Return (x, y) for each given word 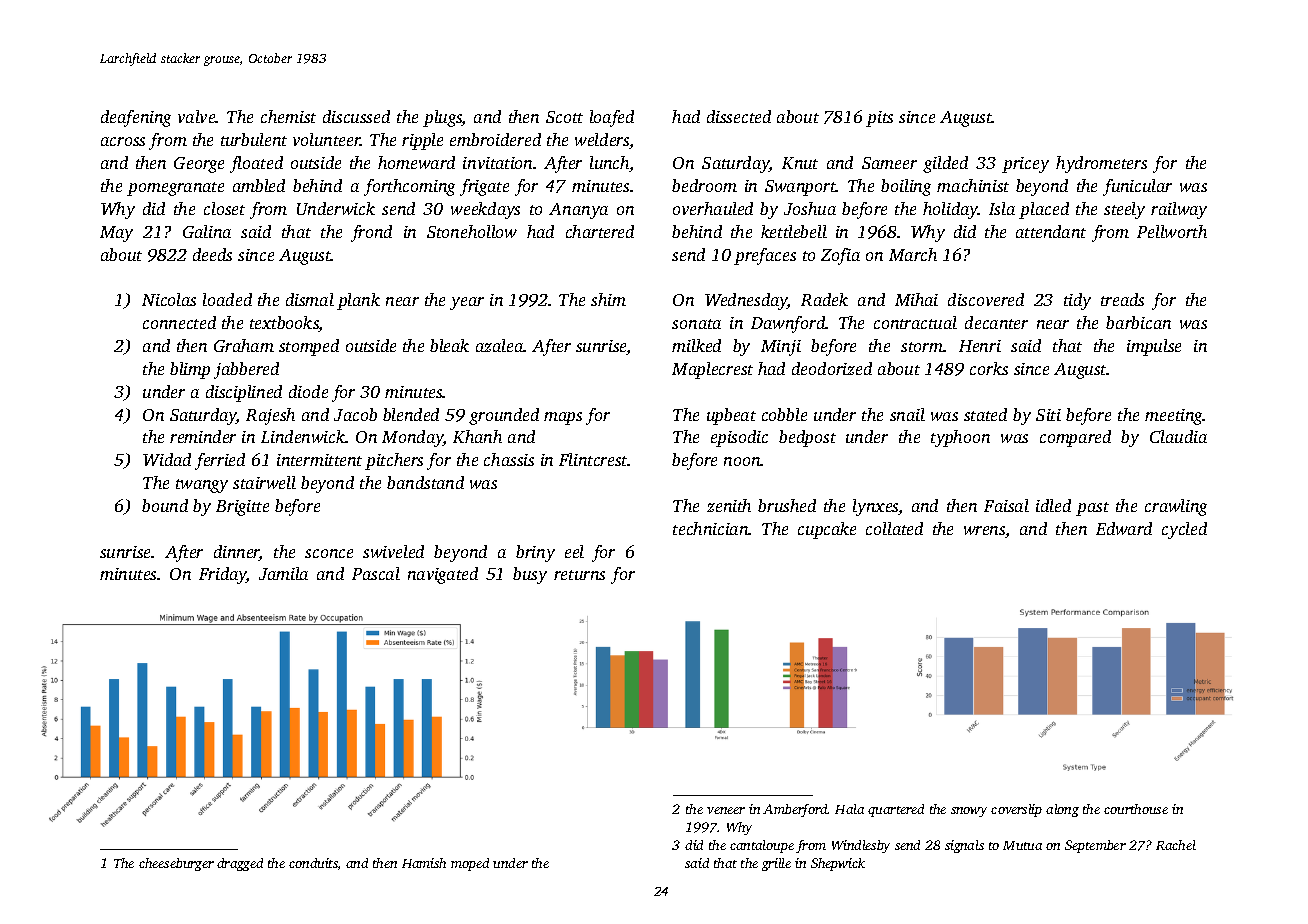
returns (579, 575)
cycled (1184, 530)
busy (530, 575)
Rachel (1176, 845)
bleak (449, 345)
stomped (309, 347)
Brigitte (242, 508)
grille (776, 864)
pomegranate (175, 189)
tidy (1077, 301)
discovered (986, 299)
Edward (1124, 528)
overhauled (713, 208)
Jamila (283, 573)
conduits (313, 863)
